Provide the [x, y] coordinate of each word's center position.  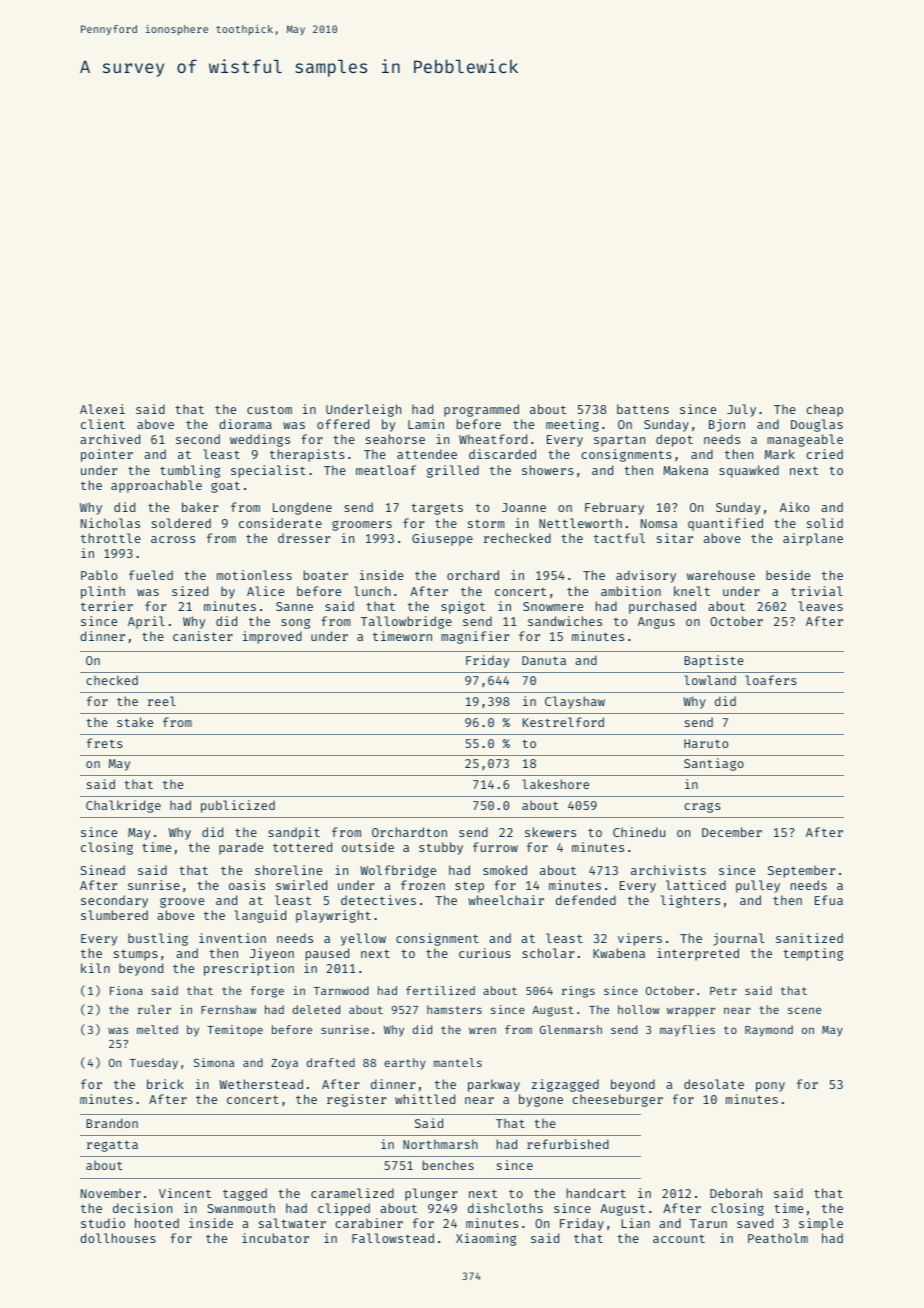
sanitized [809, 938]
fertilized [440, 990]
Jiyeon [272, 954]
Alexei [102, 409]
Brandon [112, 1123]
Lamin [426, 424]
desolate [714, 1084]
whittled [425, 1099]
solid [825, 523]
